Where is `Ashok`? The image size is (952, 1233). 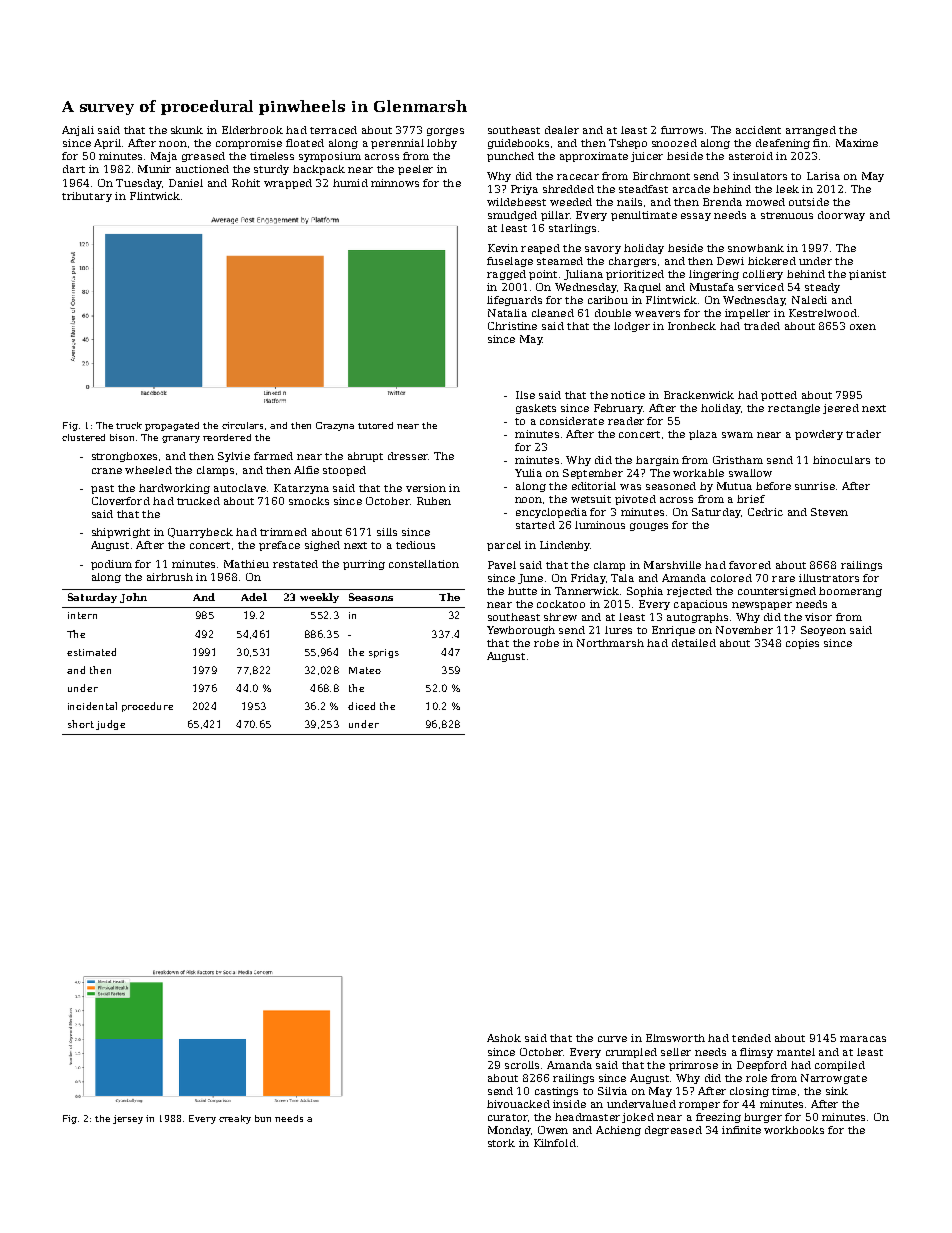
Ashok is located at coordinates (504, 1038).
